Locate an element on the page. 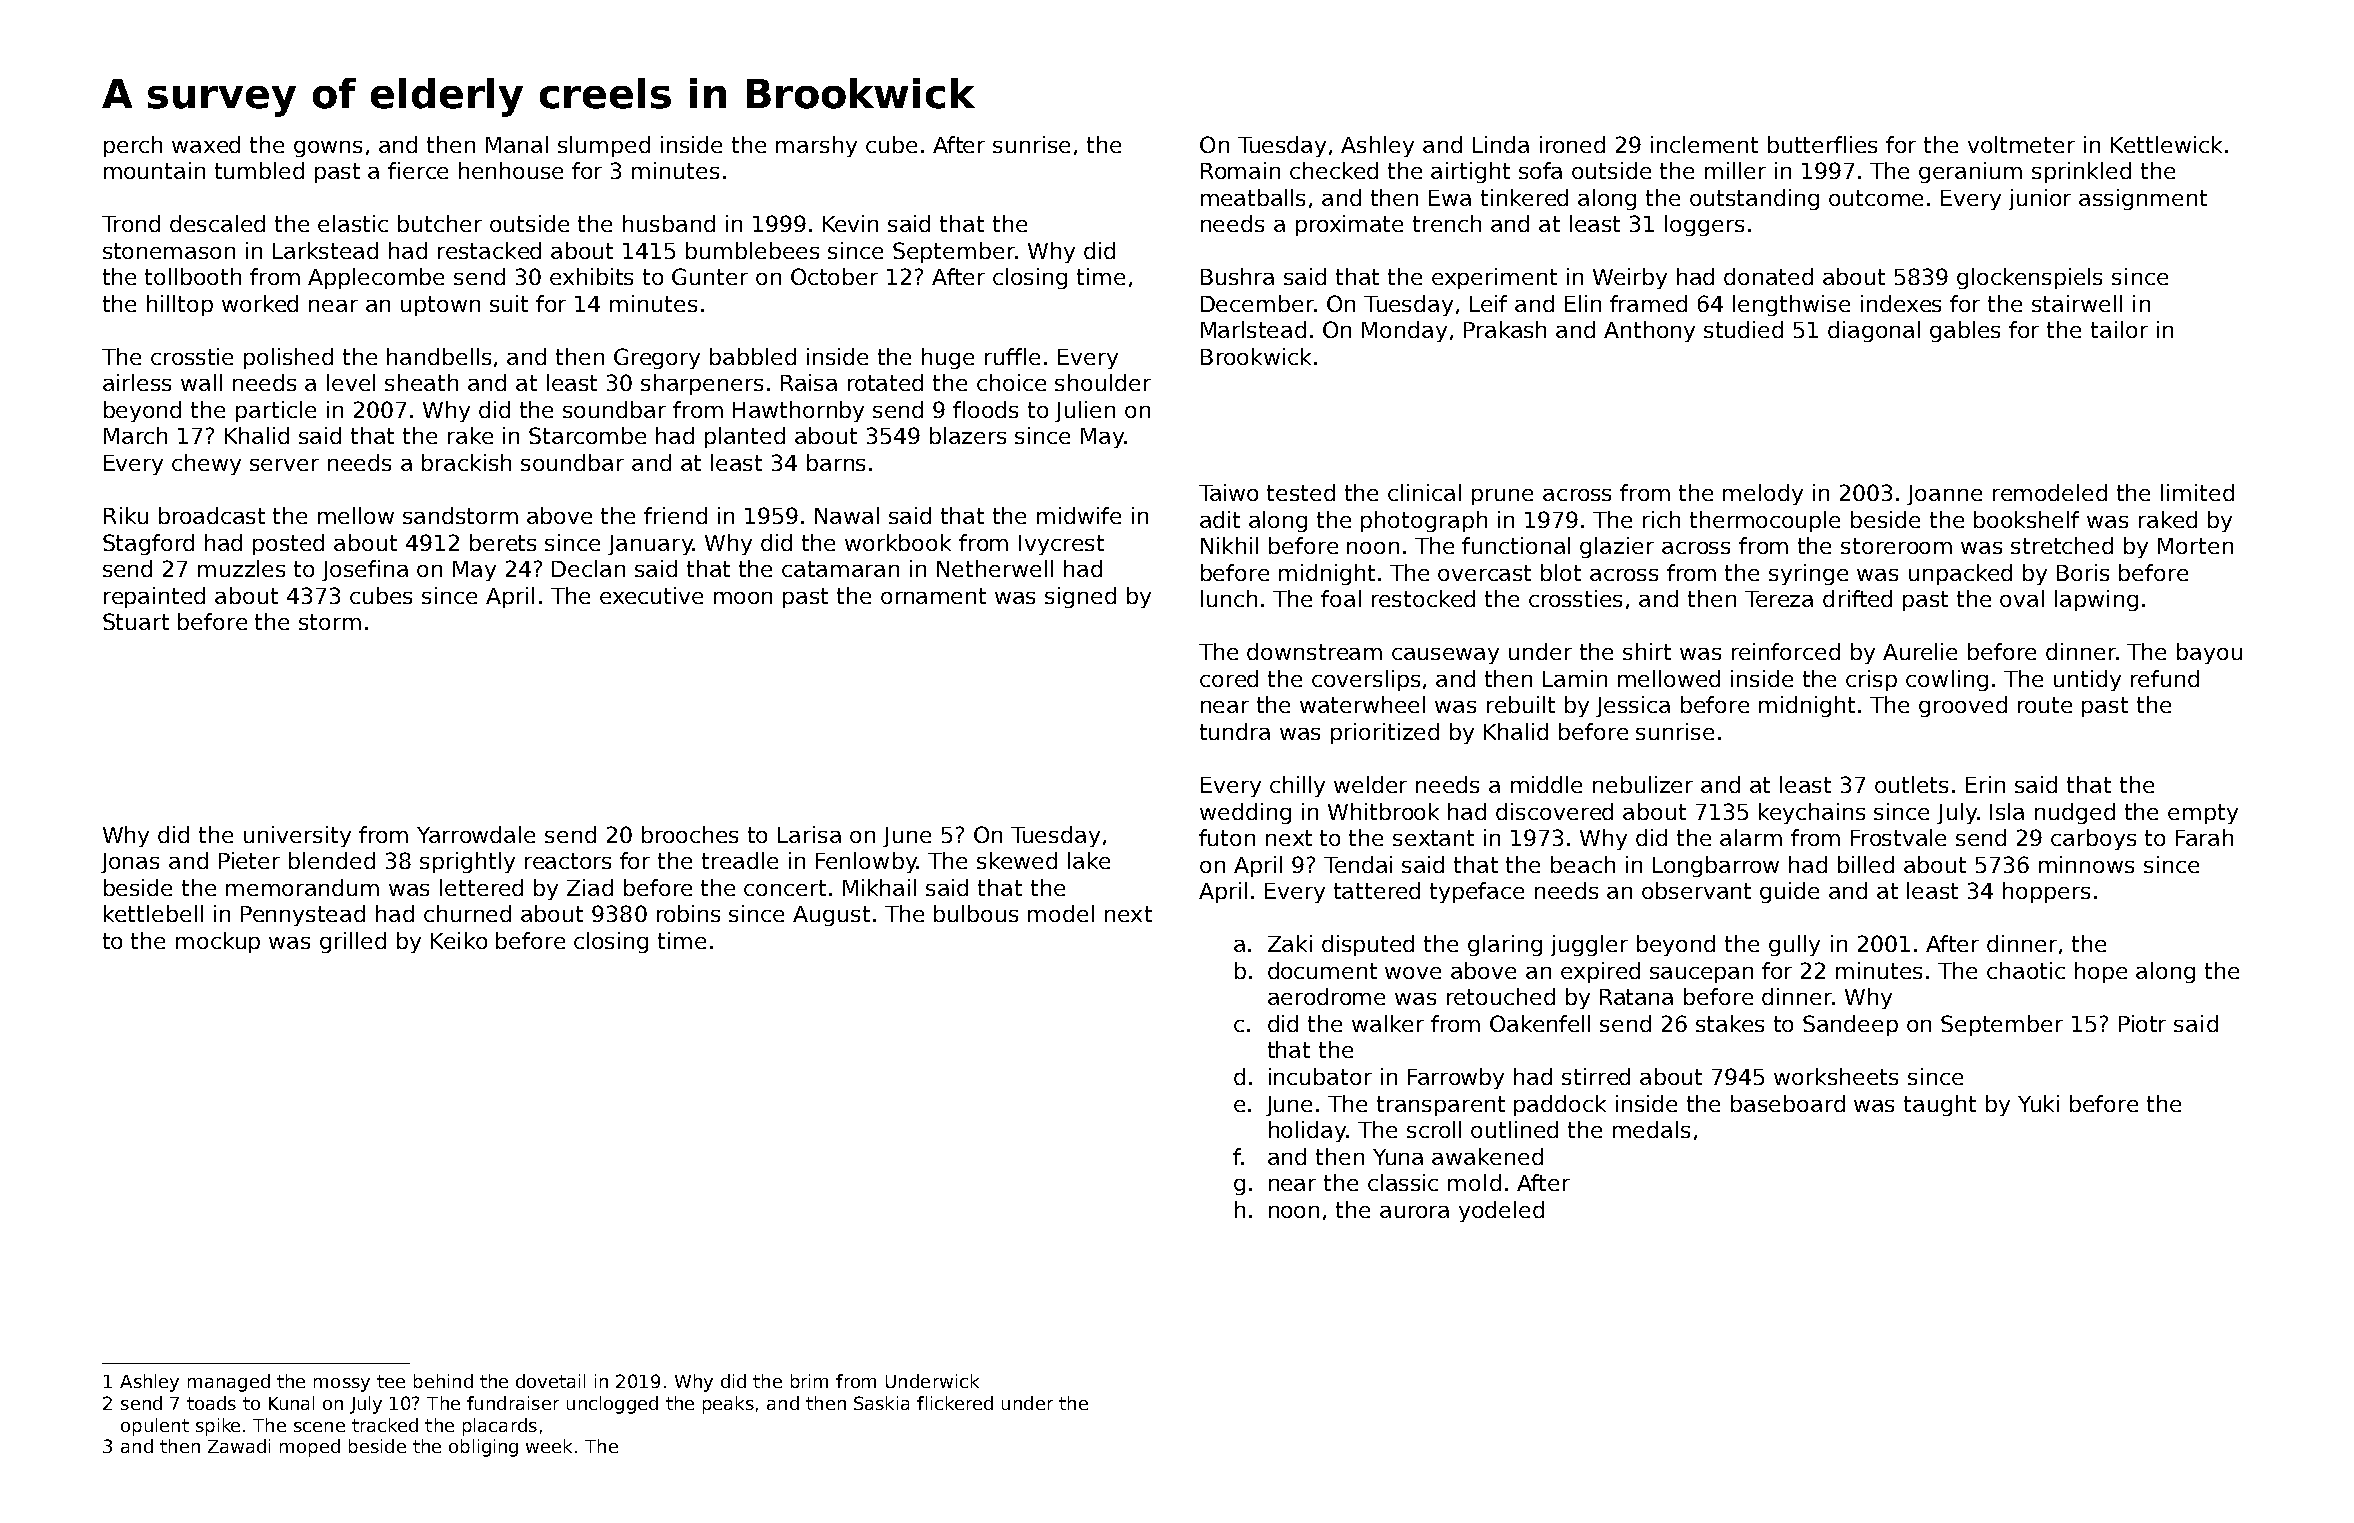 The width and height of the document is (2354, 1523). obliging is located at coordinates (483, 1448).
